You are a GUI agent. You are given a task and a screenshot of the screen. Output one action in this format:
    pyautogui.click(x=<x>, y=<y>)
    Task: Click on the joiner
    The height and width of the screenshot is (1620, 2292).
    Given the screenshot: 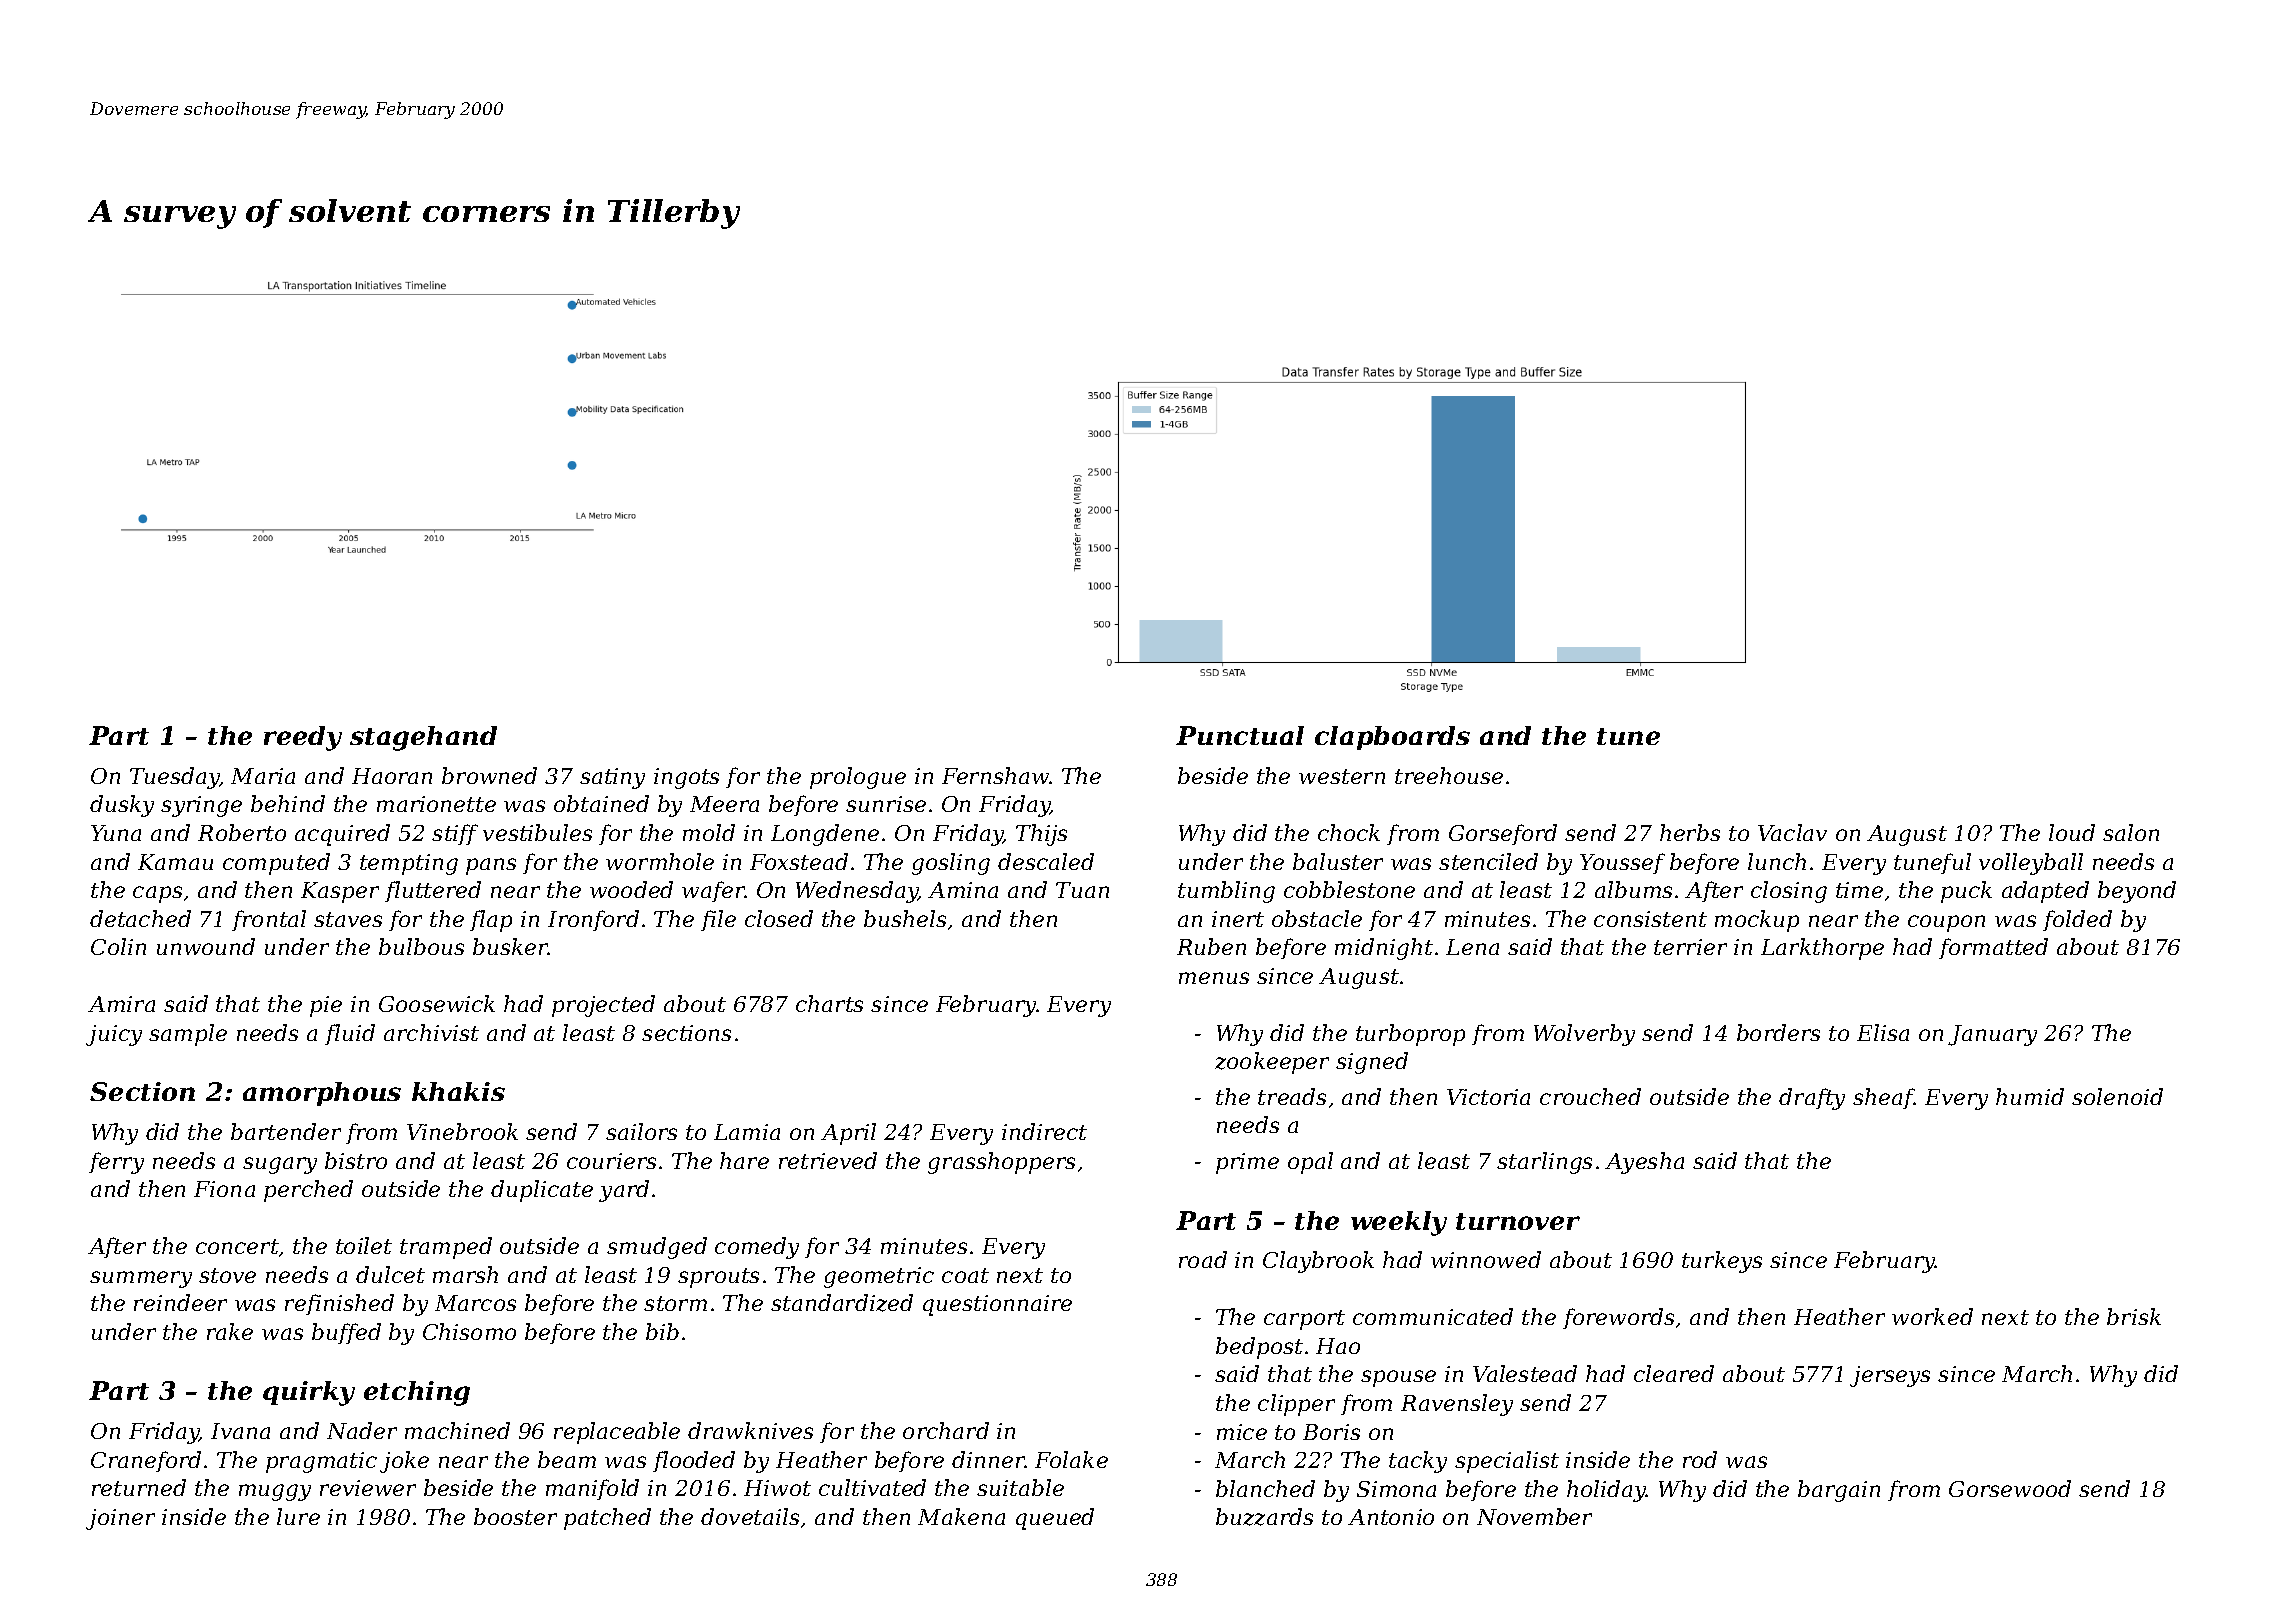 What is the action you would take?
    pyautogui.click(x=120, y=1519)
